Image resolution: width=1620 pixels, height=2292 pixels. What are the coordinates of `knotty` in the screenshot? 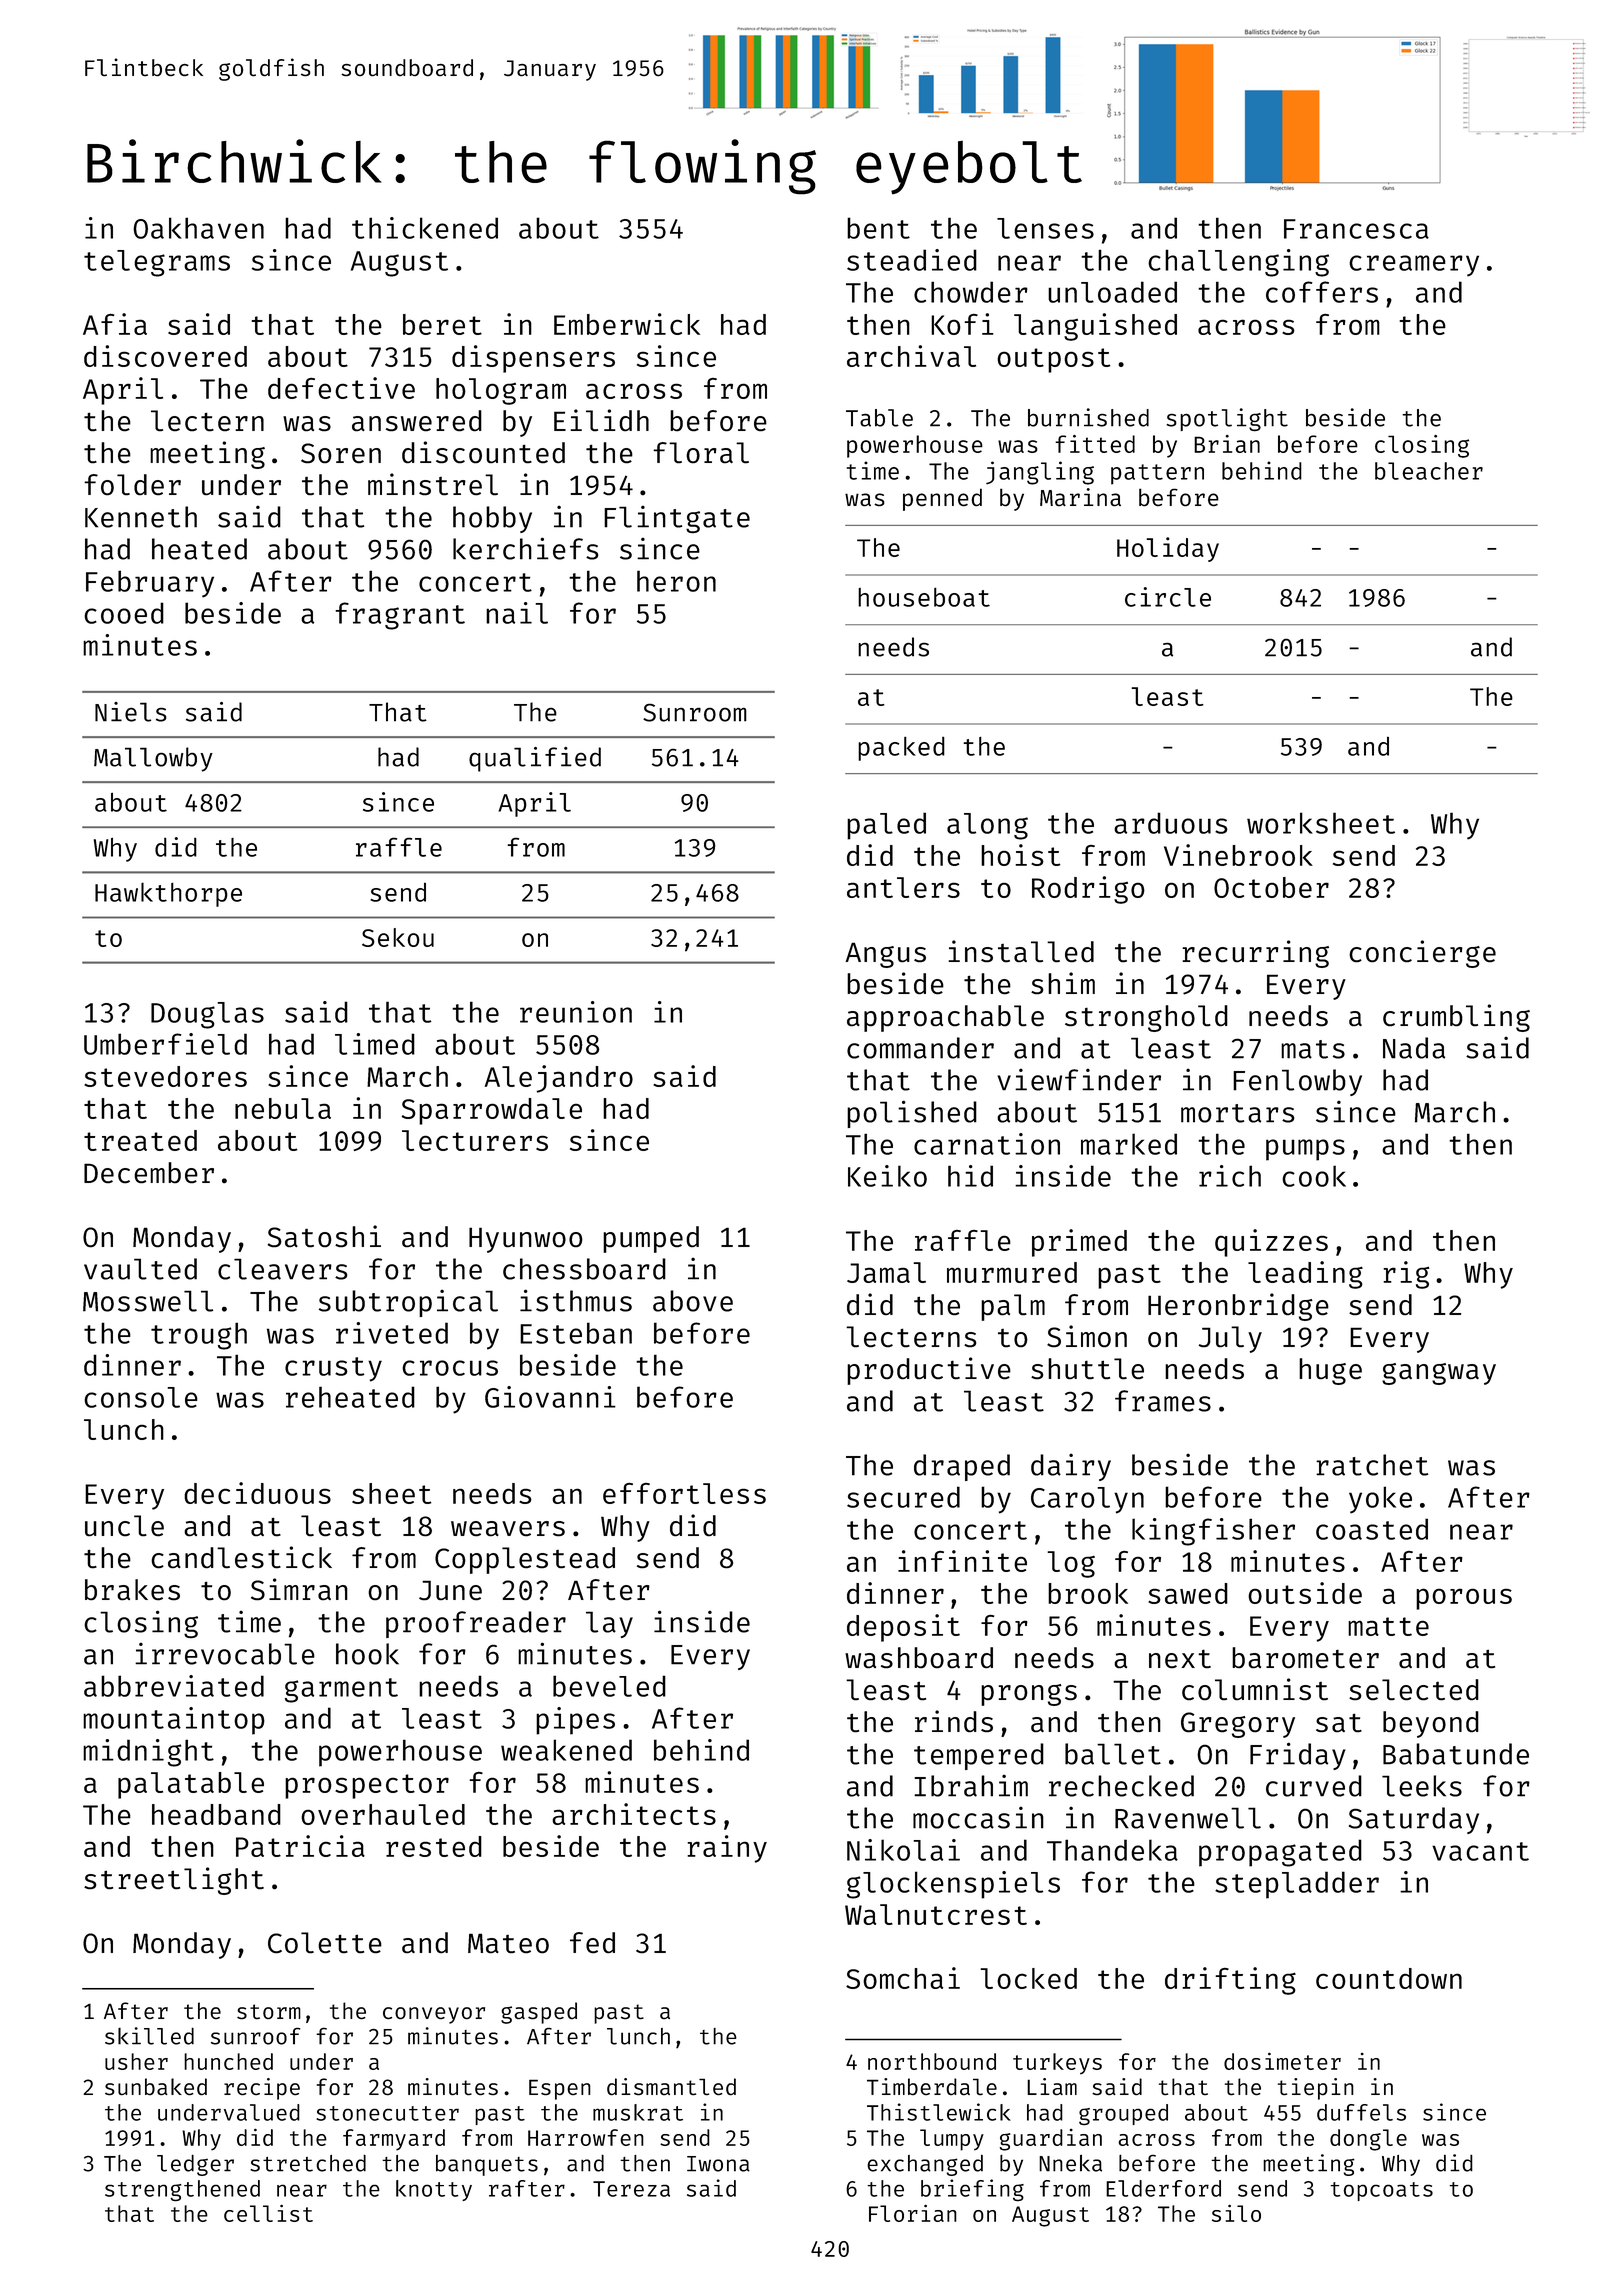 It's located at (434, 2190).
